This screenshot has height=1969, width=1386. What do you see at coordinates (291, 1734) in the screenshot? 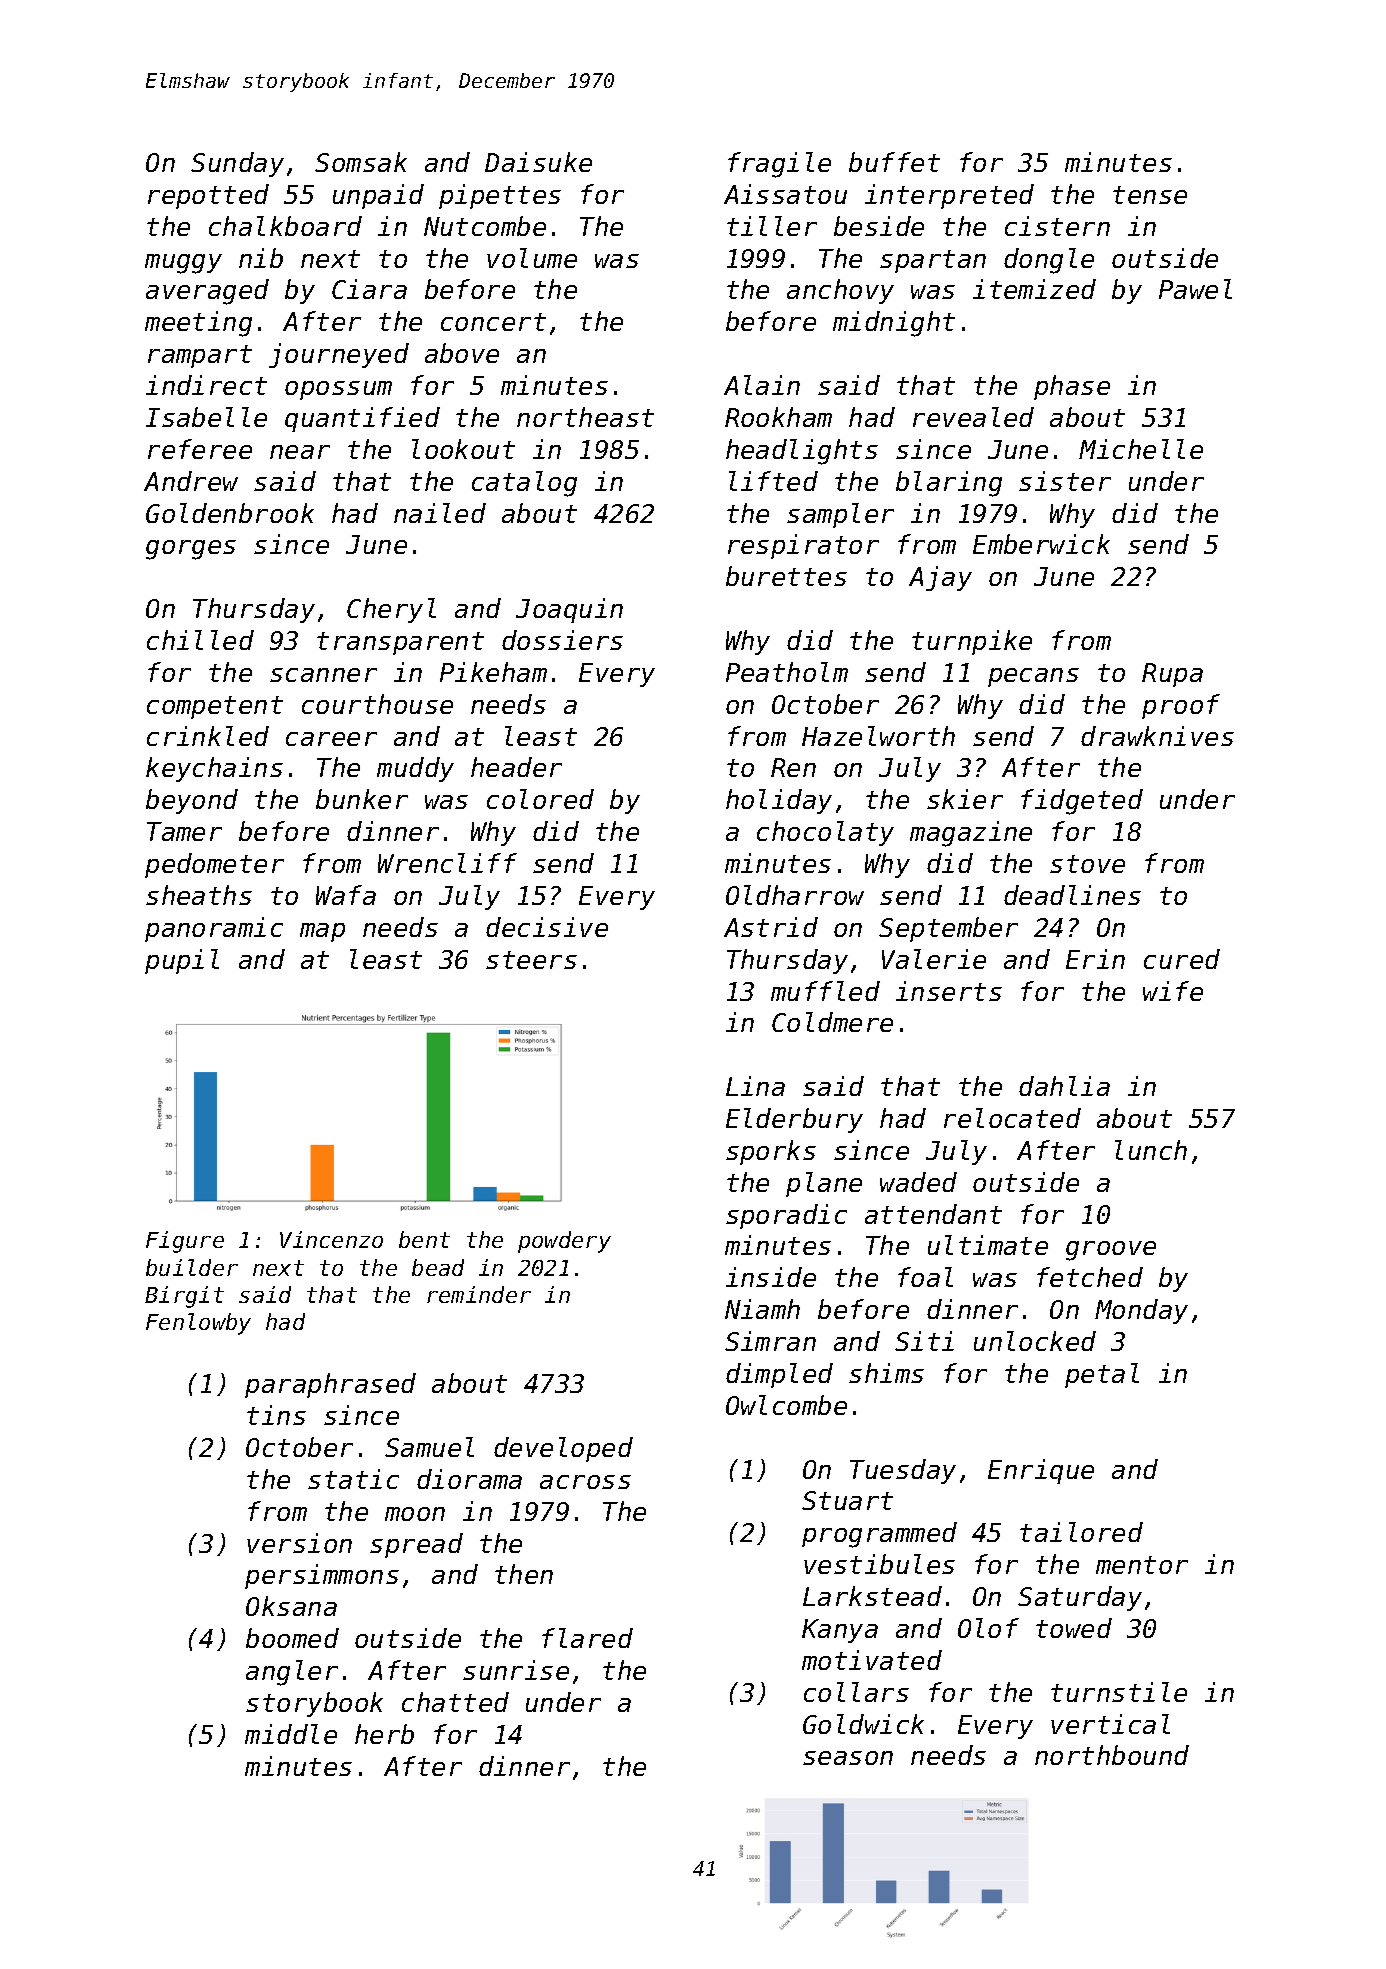
I see `middle` at bounding box center [291, 1734].
